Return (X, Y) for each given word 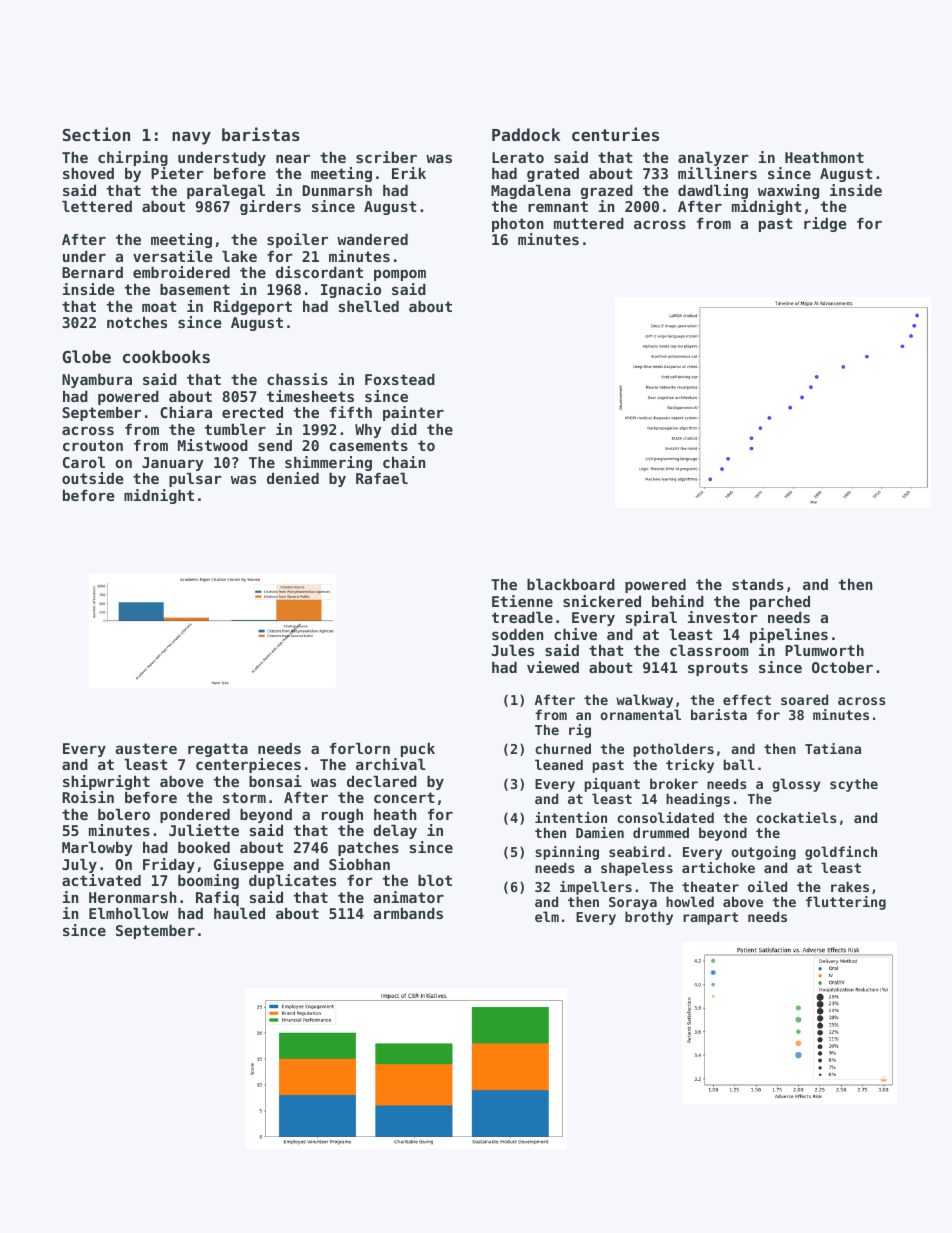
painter (413, 413)
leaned (559, 764)
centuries (615, 134)
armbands (408, 913)
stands (758, 584)
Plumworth (824, 650)
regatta (218, 750)
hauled (239, 913)
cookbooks (166, 356)
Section (96, 134)
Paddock (526, 134)
